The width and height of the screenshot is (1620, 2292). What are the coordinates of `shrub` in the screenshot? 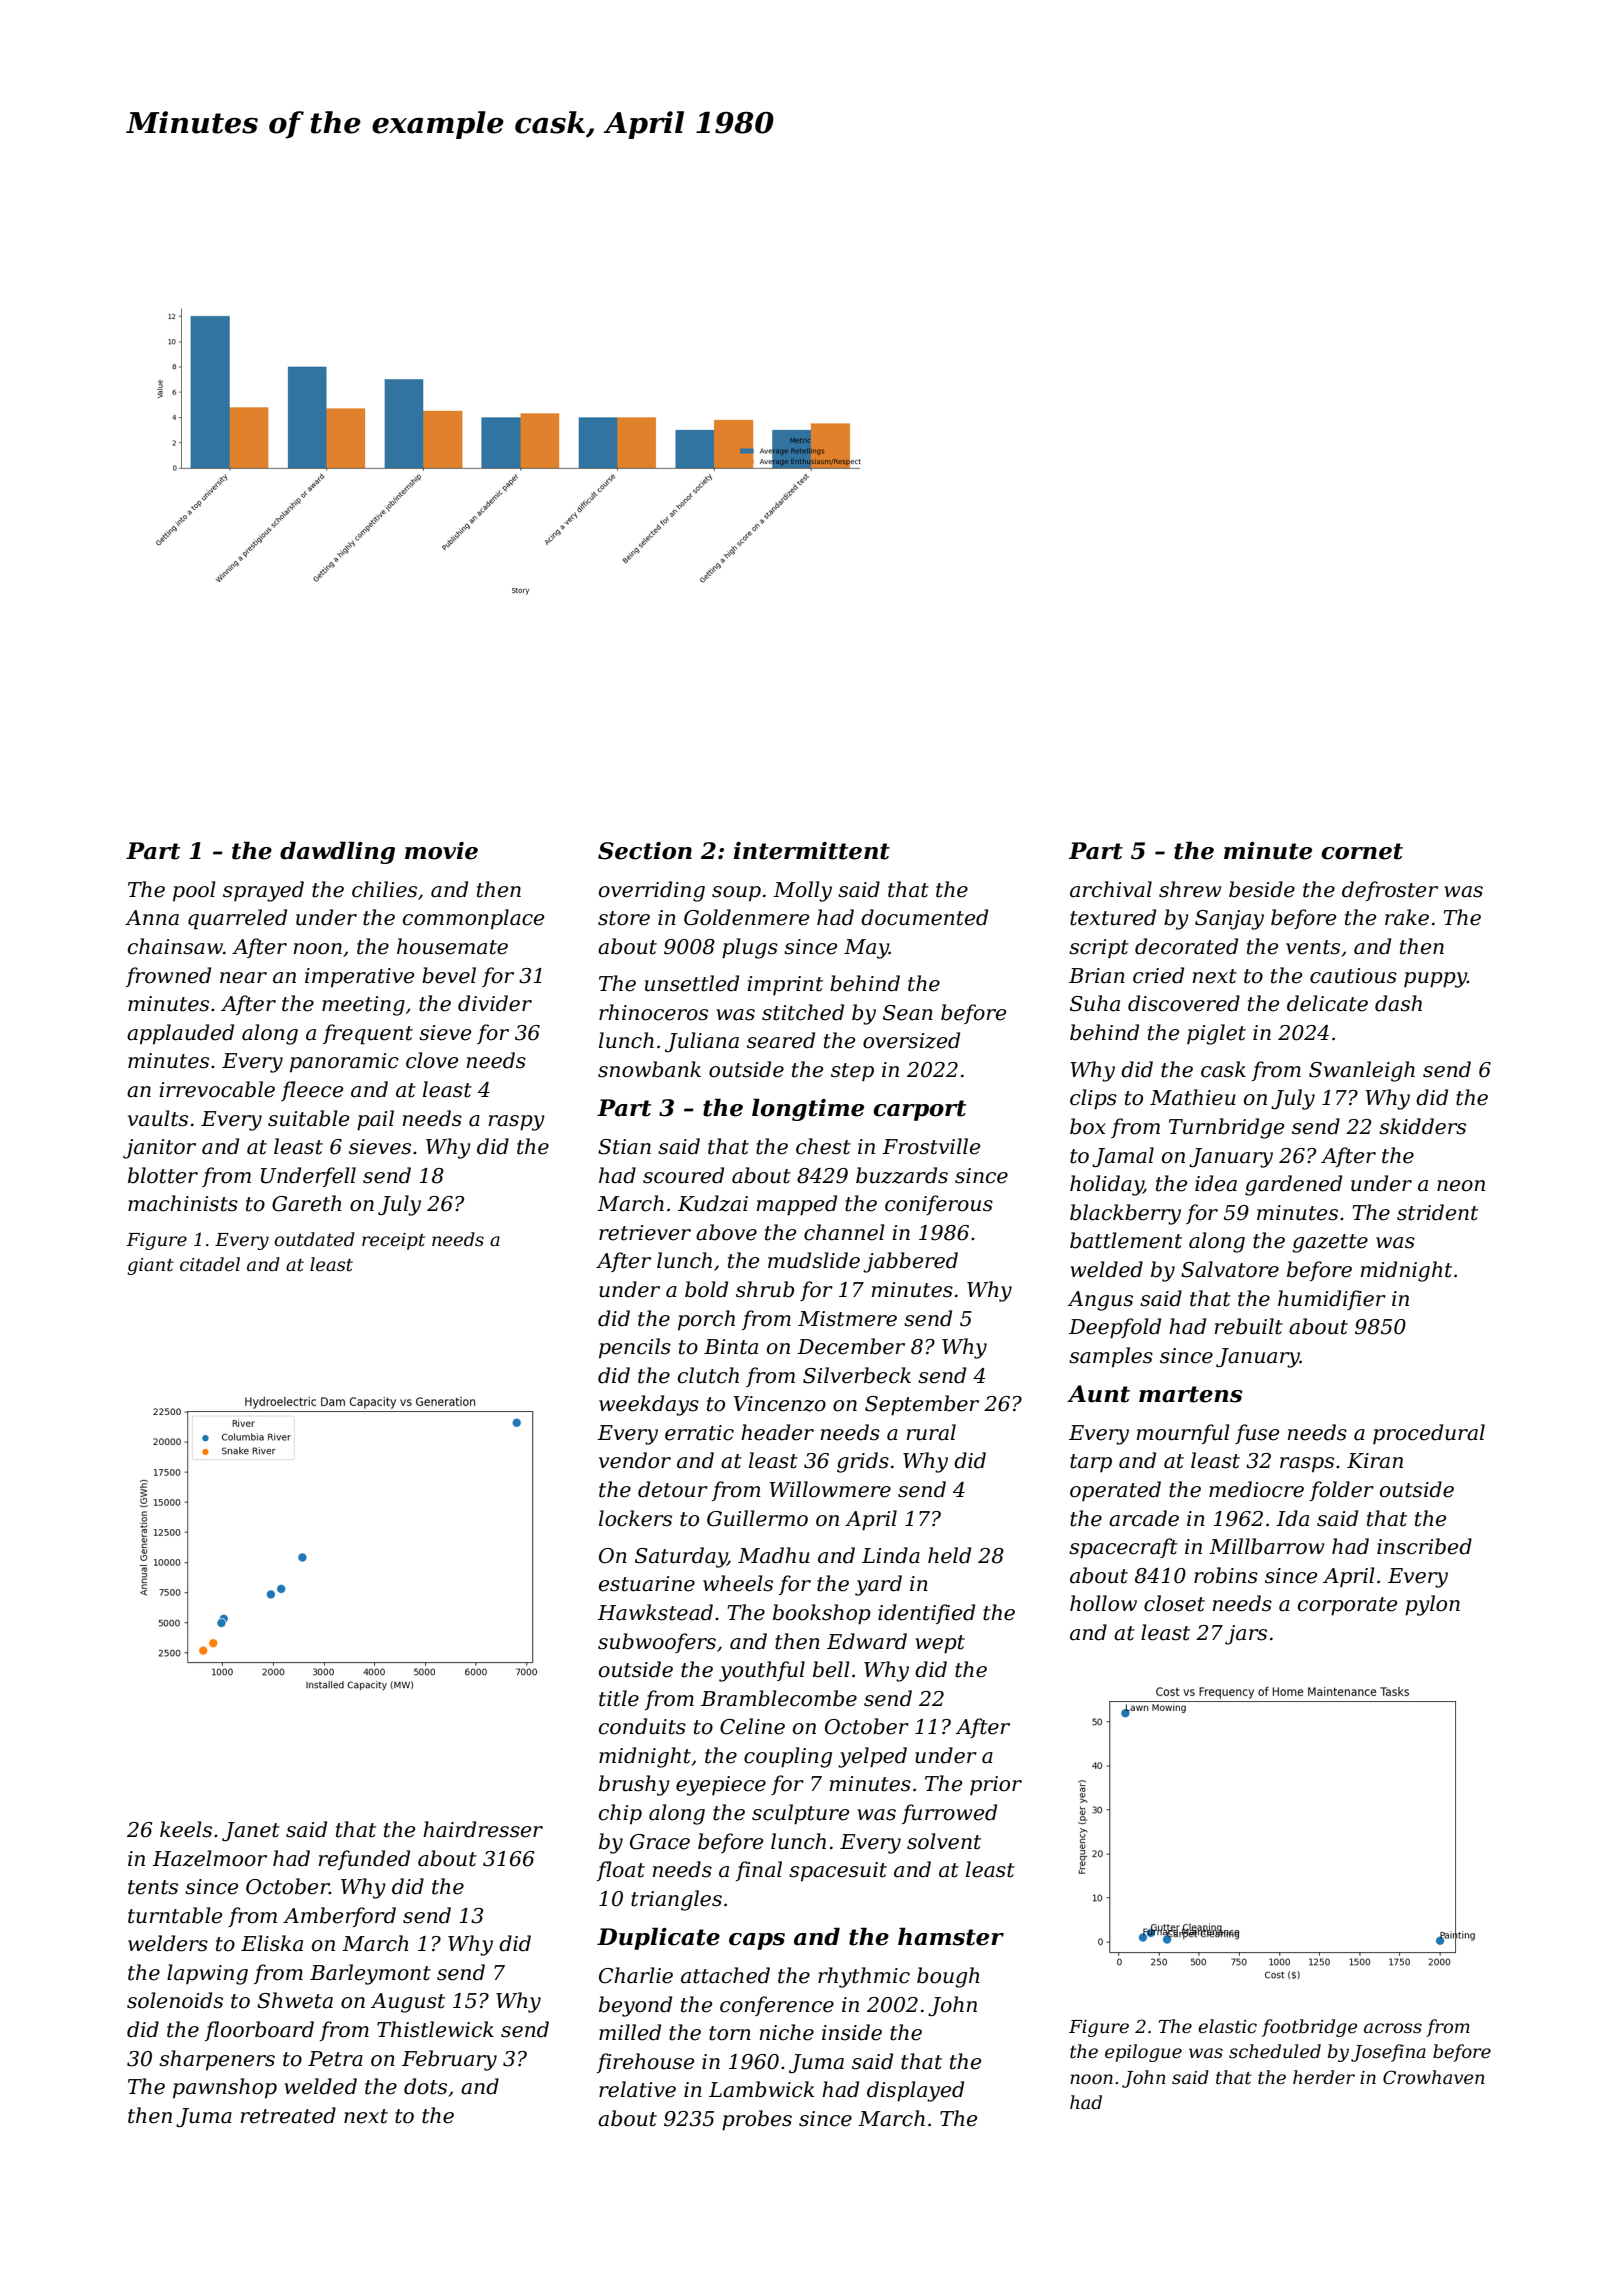 It's located at (765, 1289).
